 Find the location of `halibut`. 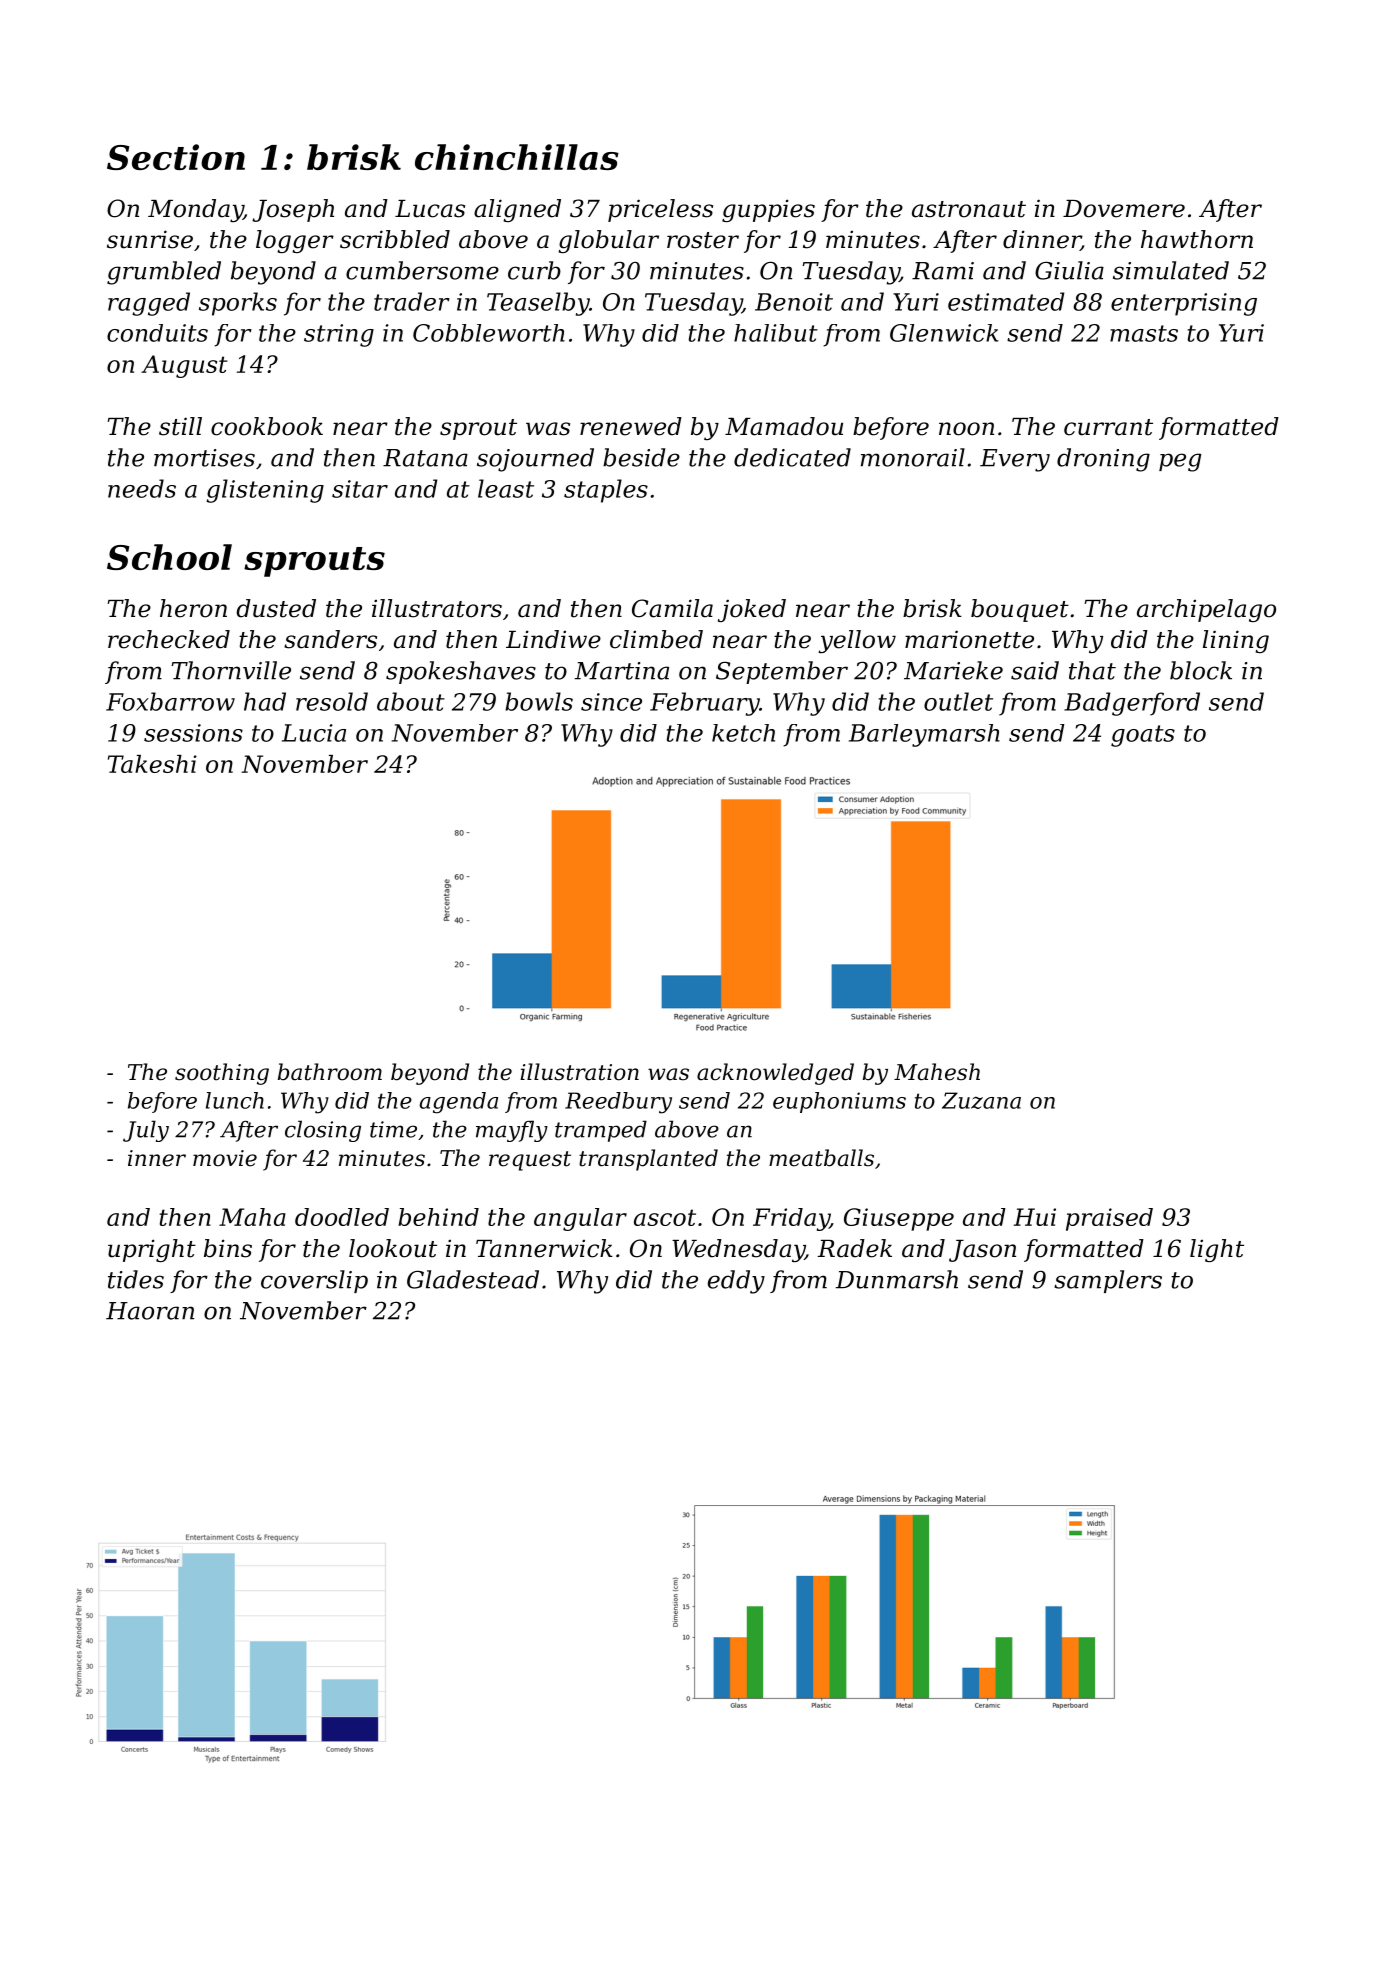

halibut is located at coordinates (776, 333).
